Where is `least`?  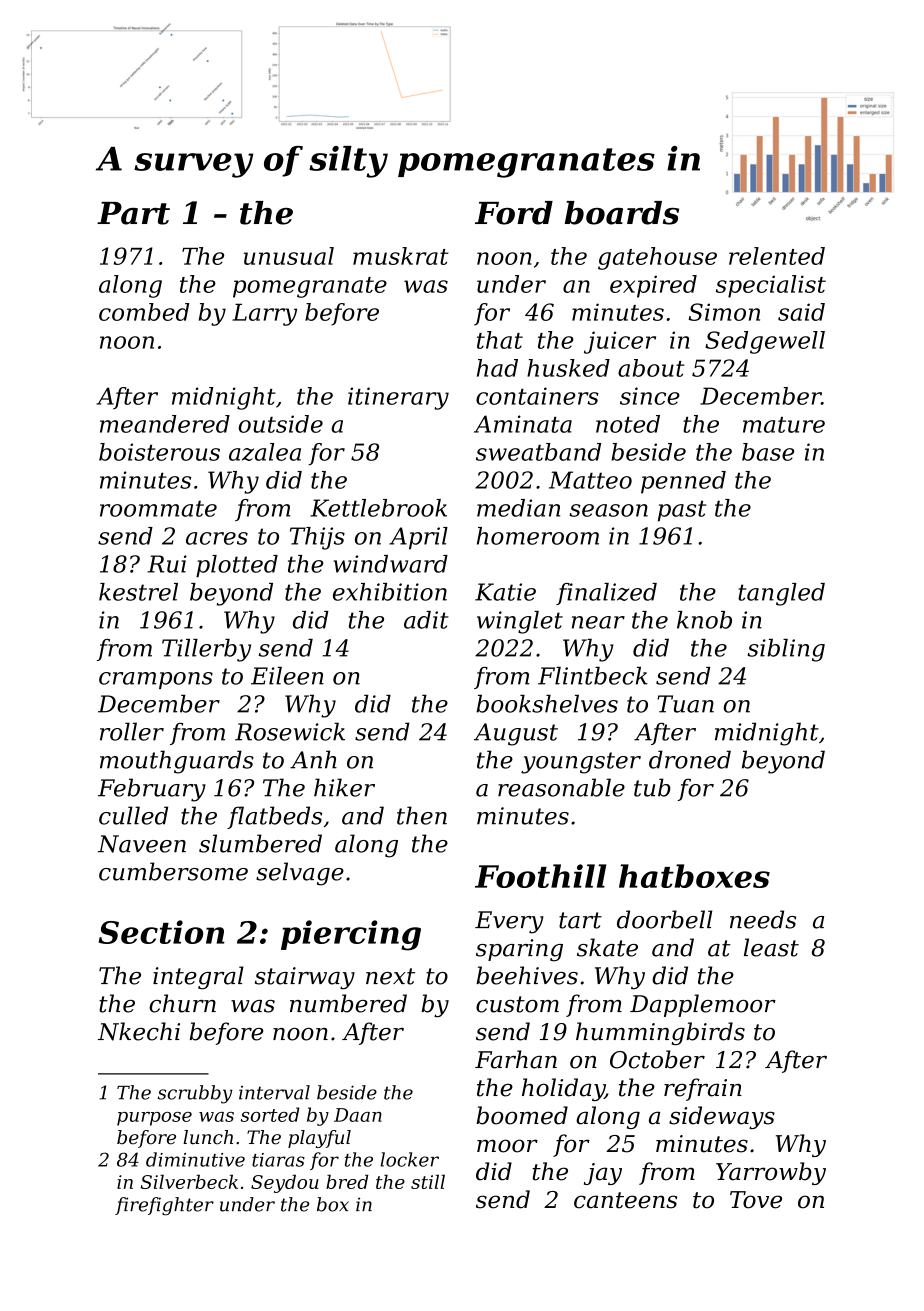 least is located at coordinates (771, 947).
